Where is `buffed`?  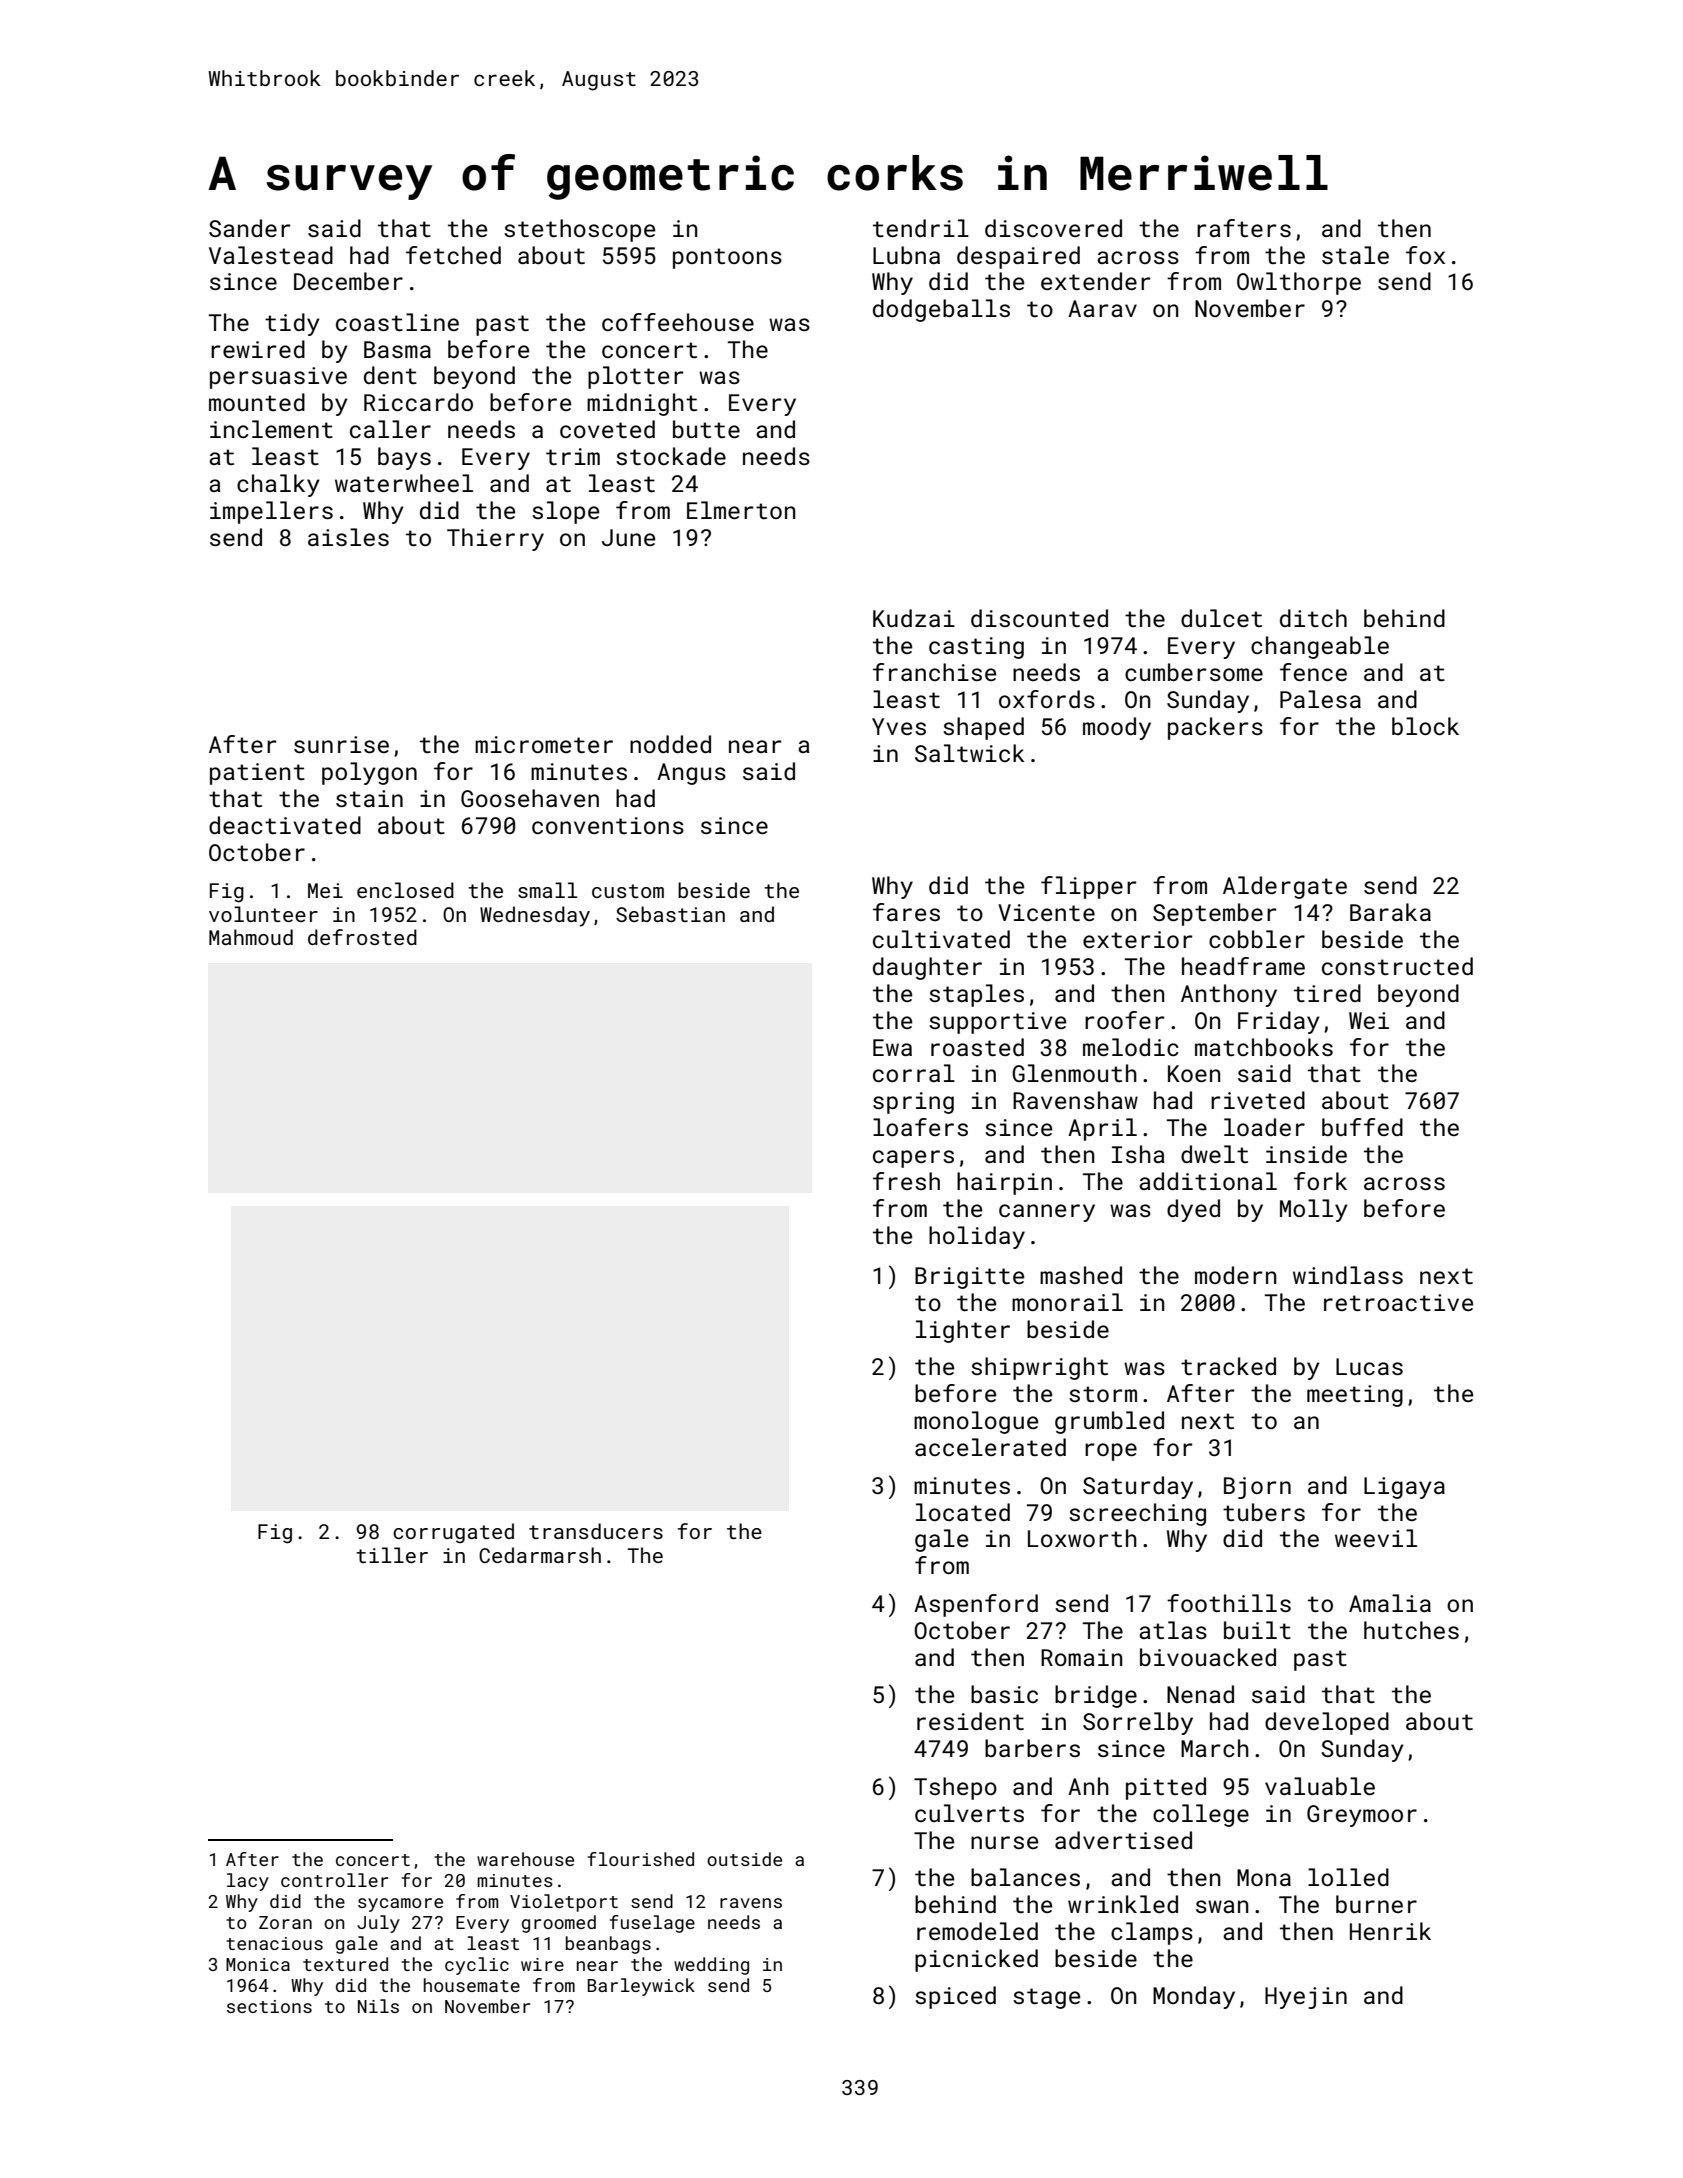 buffed is located at coordinates (1362, 1127).
